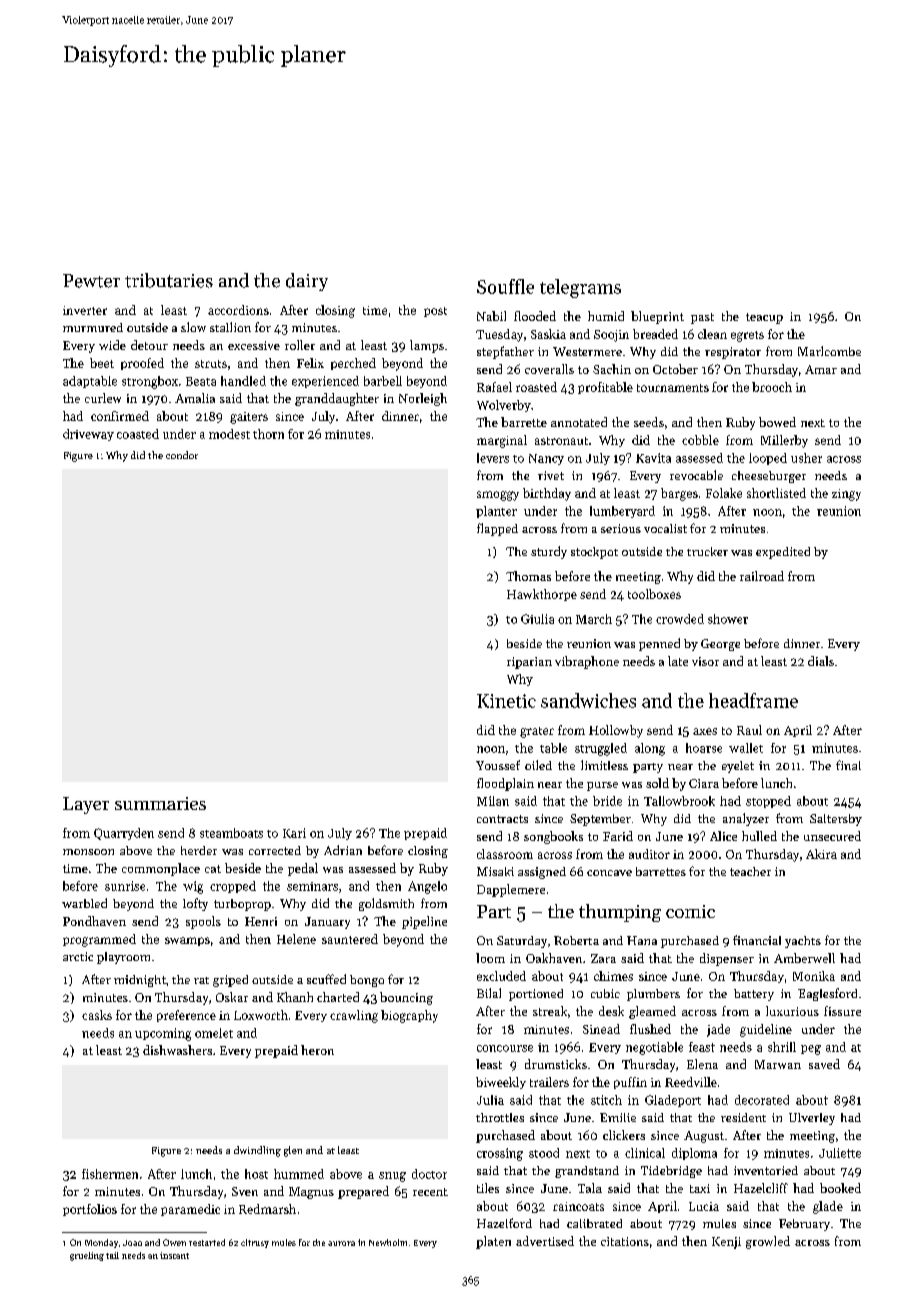 This page has width=924, height=1308. I want to click on dispenser, so click(727, 959).
